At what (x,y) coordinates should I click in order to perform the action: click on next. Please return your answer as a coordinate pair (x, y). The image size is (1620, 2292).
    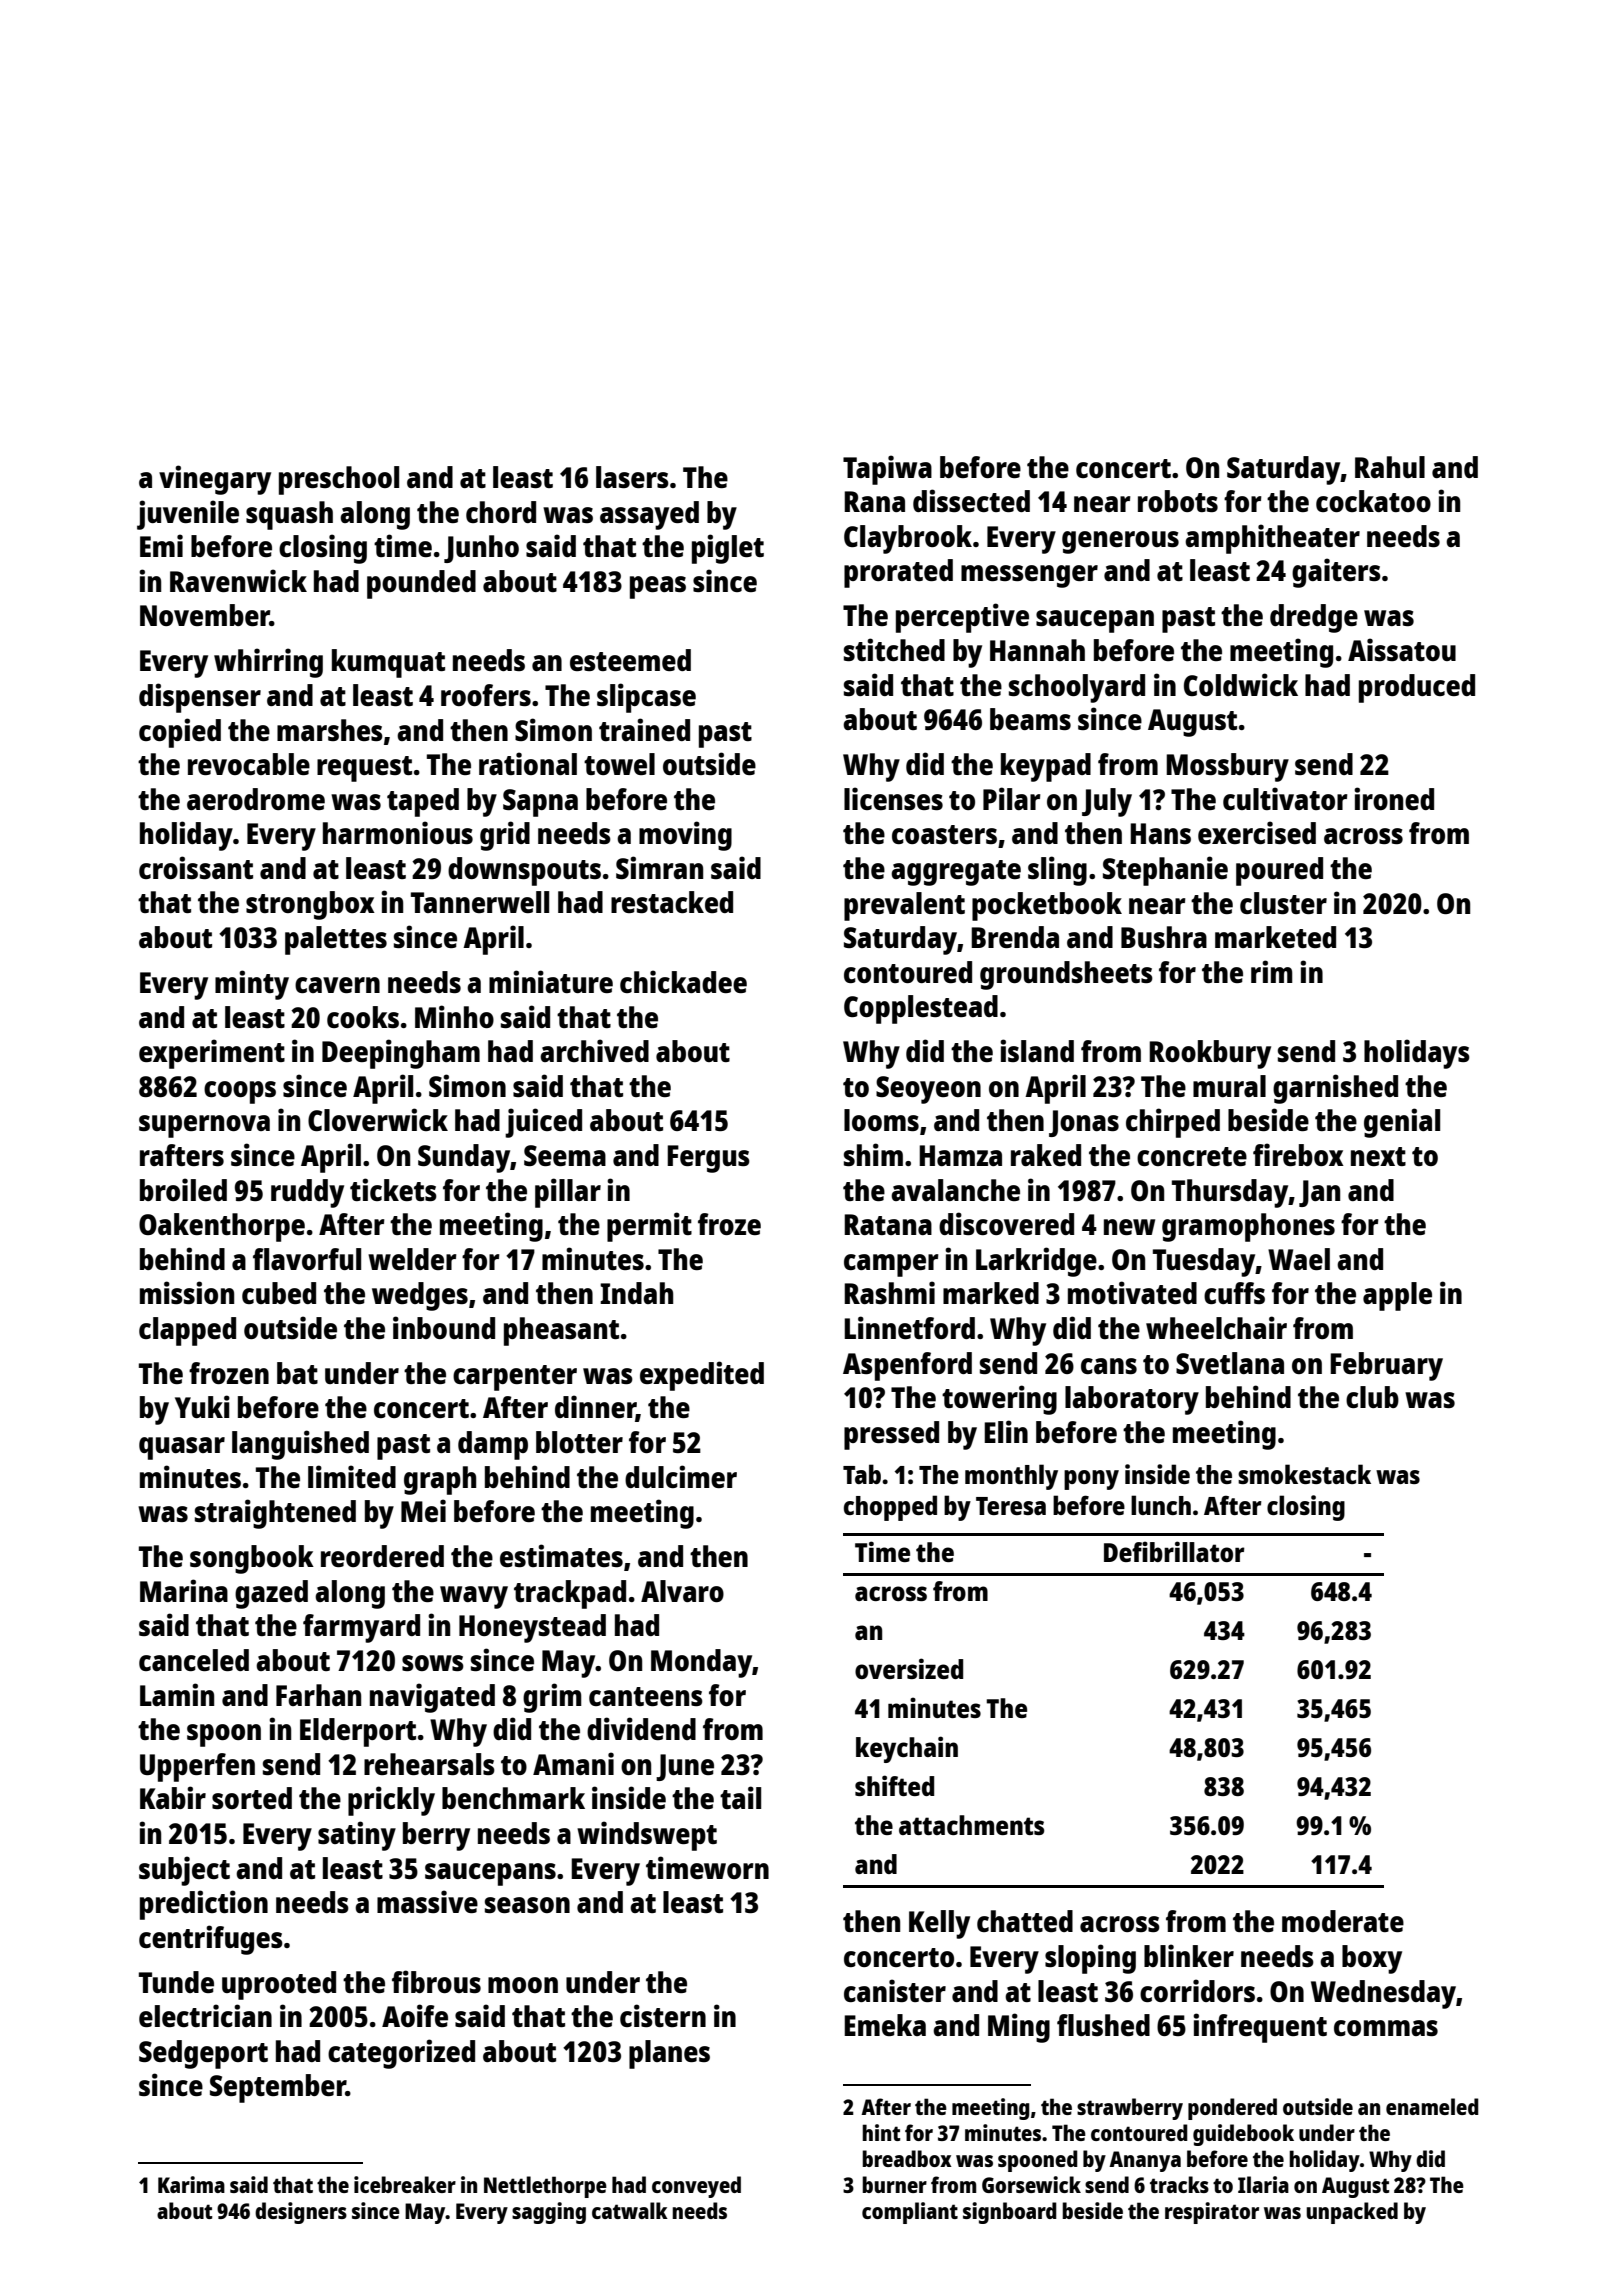
    Looking at the image, I should click on (1378, 1156).
